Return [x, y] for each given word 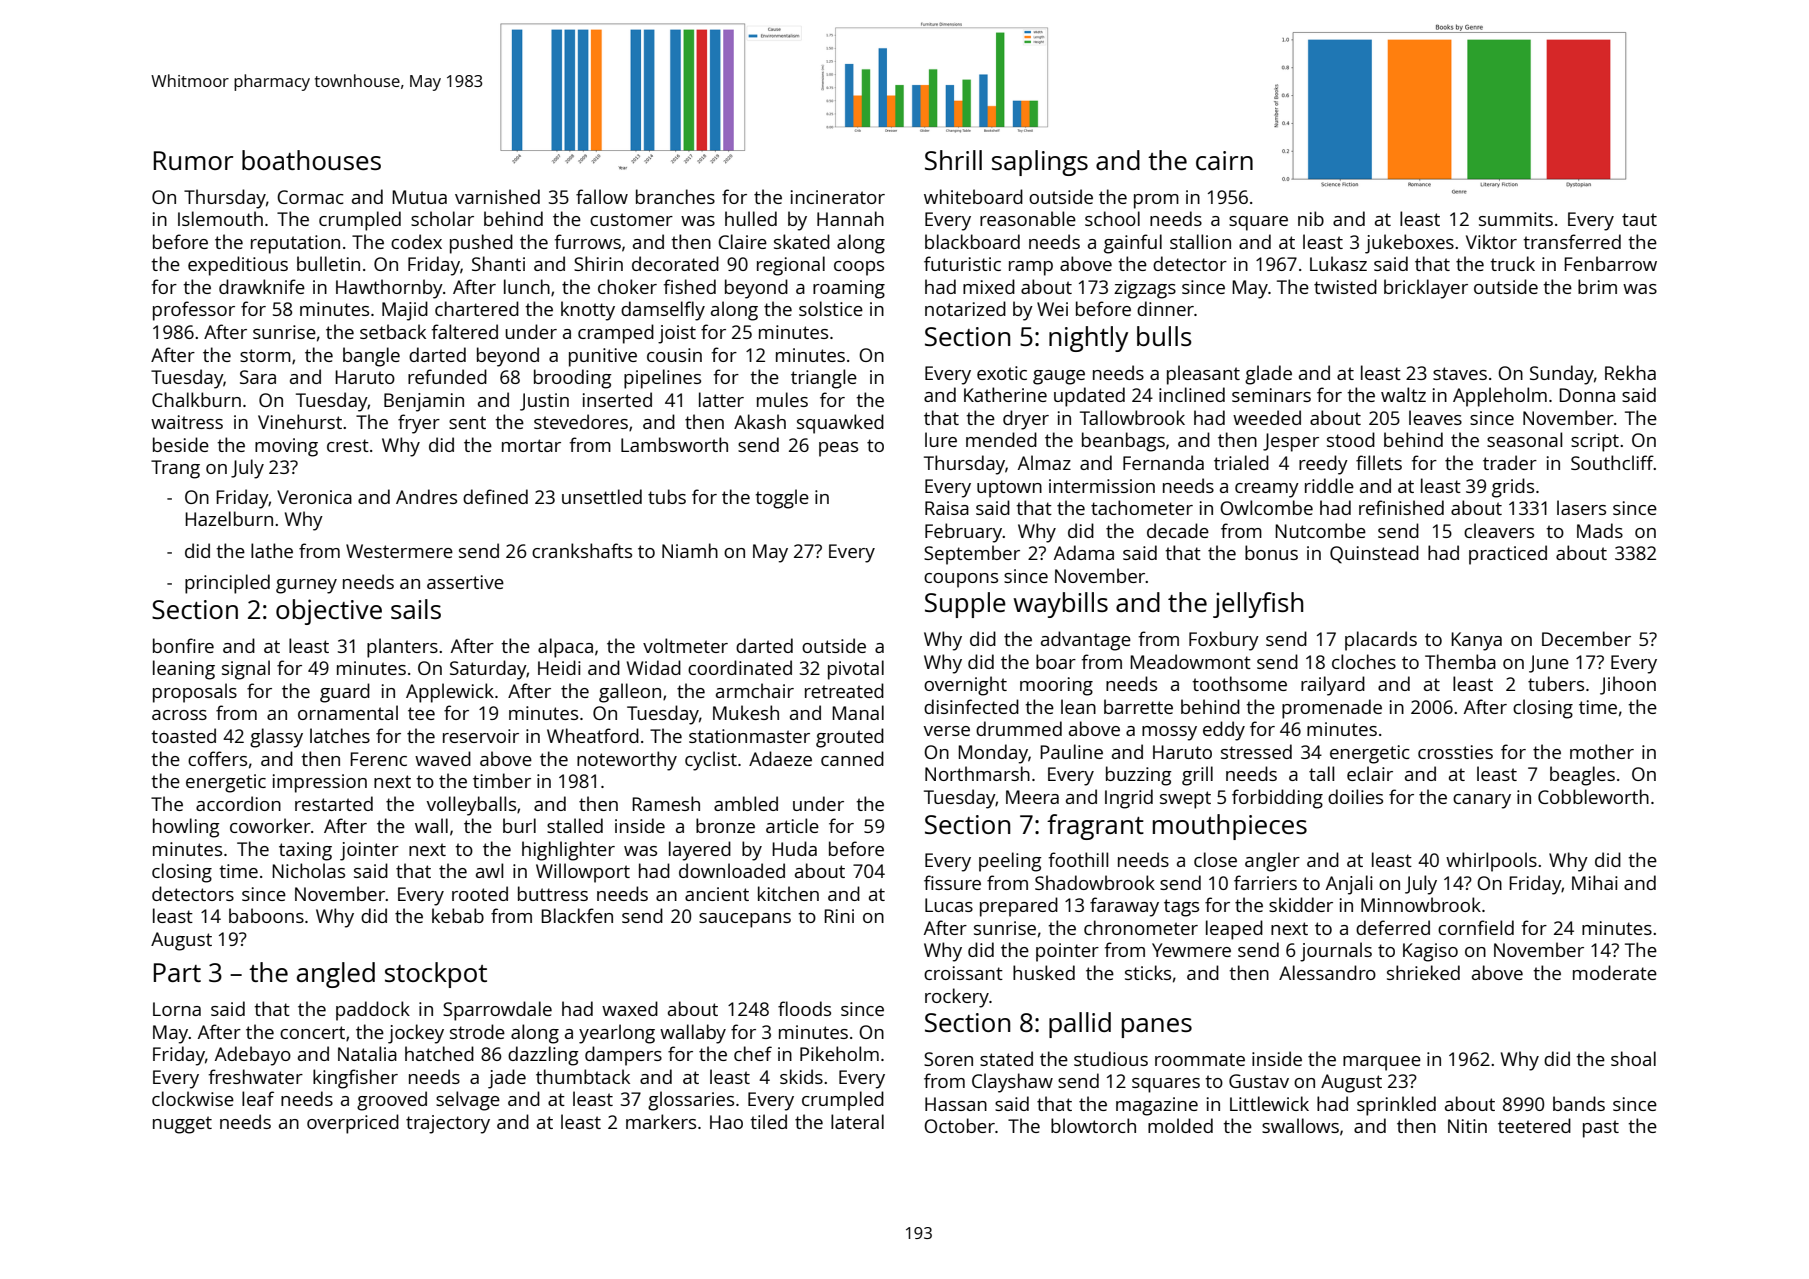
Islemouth [220, 218]
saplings [1040, 163]
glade [1268, 375]
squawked [840, 424]
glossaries [691, 1101]
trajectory [448, 1124]
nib [1311, 218]
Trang [175, 469]
